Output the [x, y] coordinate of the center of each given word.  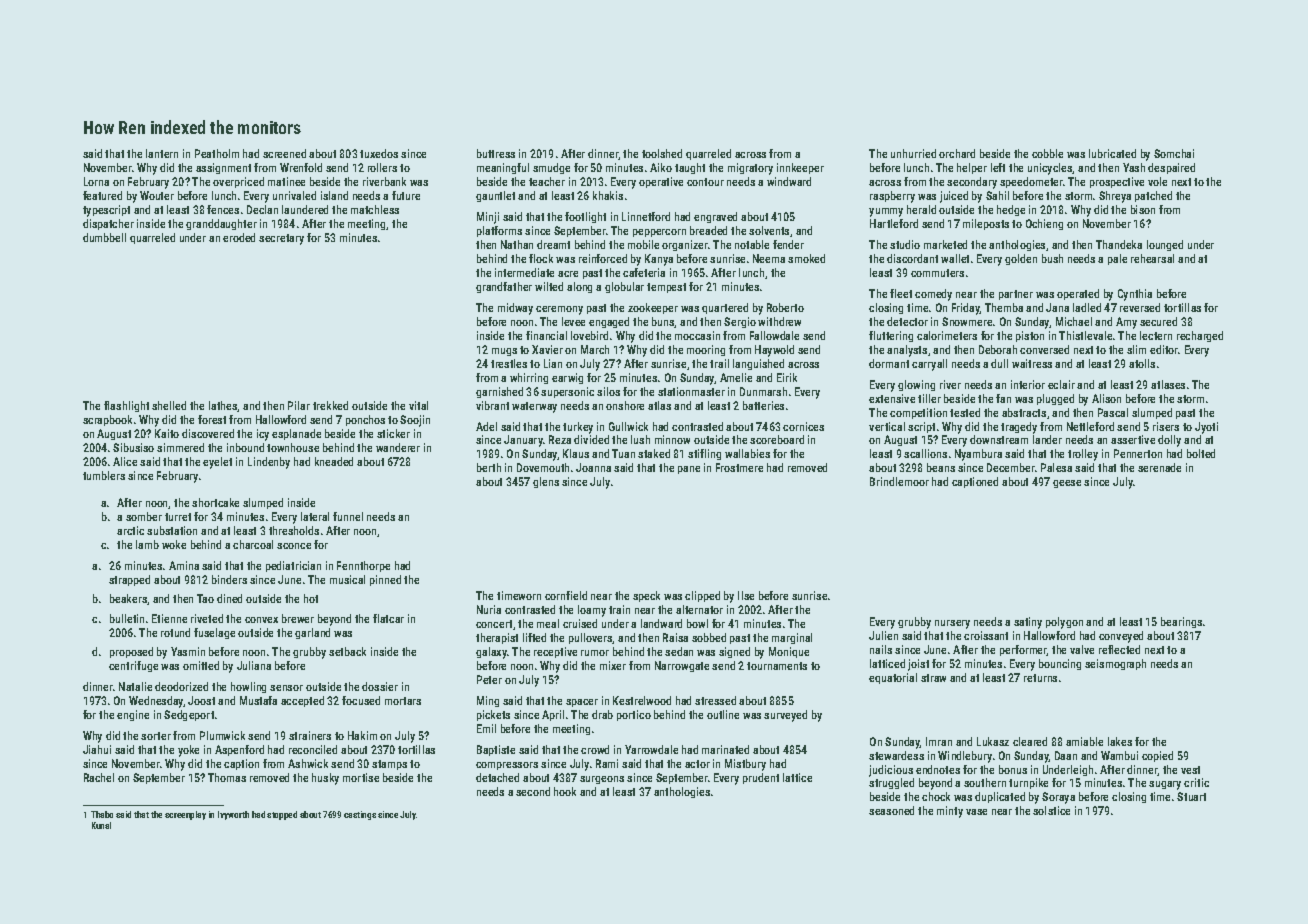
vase [976, 812]
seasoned [891, 810]
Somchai [1174, 153]
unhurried [913, 153]
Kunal [101, 825]
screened [284, 153]
